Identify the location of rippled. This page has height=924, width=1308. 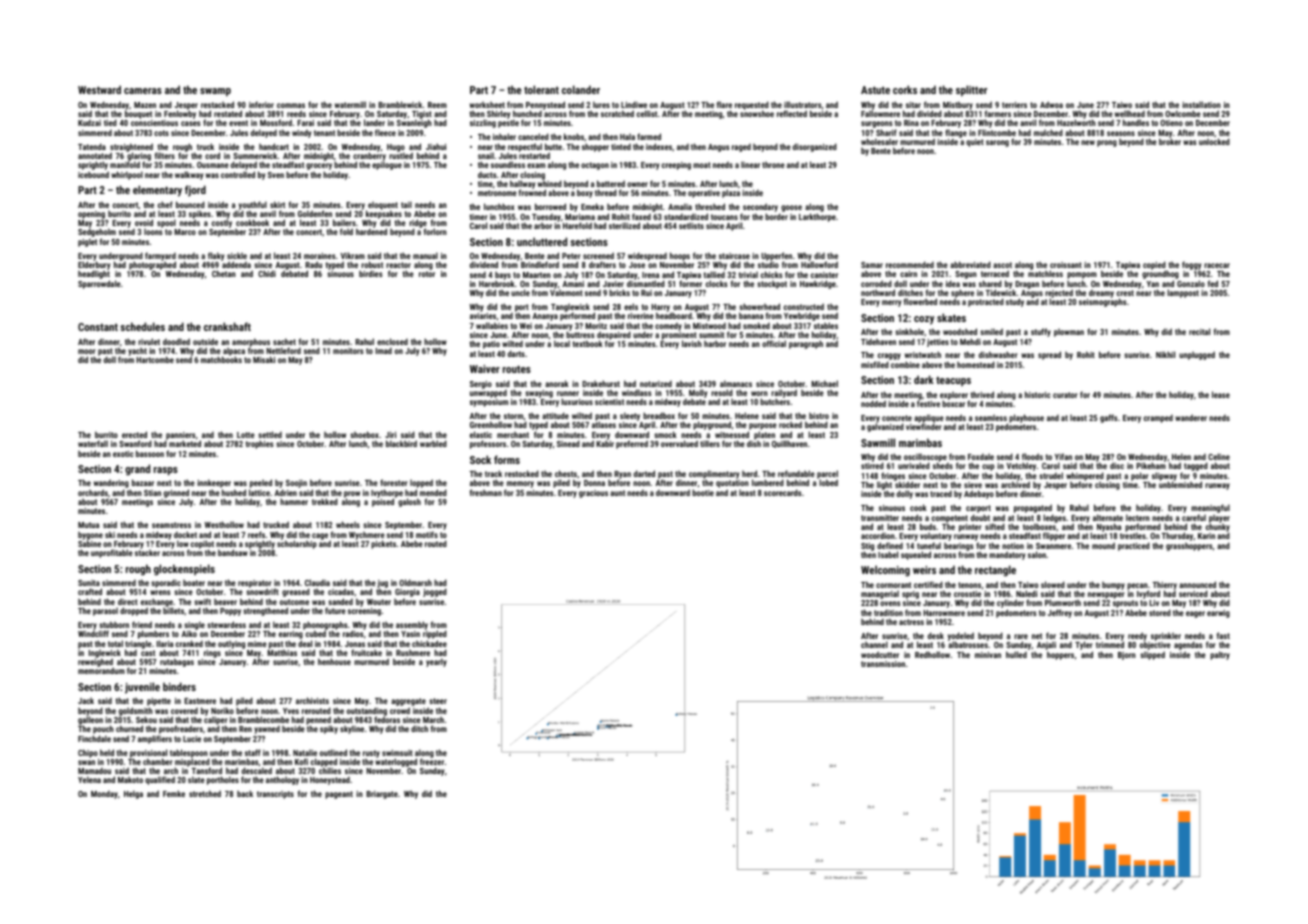
(435, 635).
